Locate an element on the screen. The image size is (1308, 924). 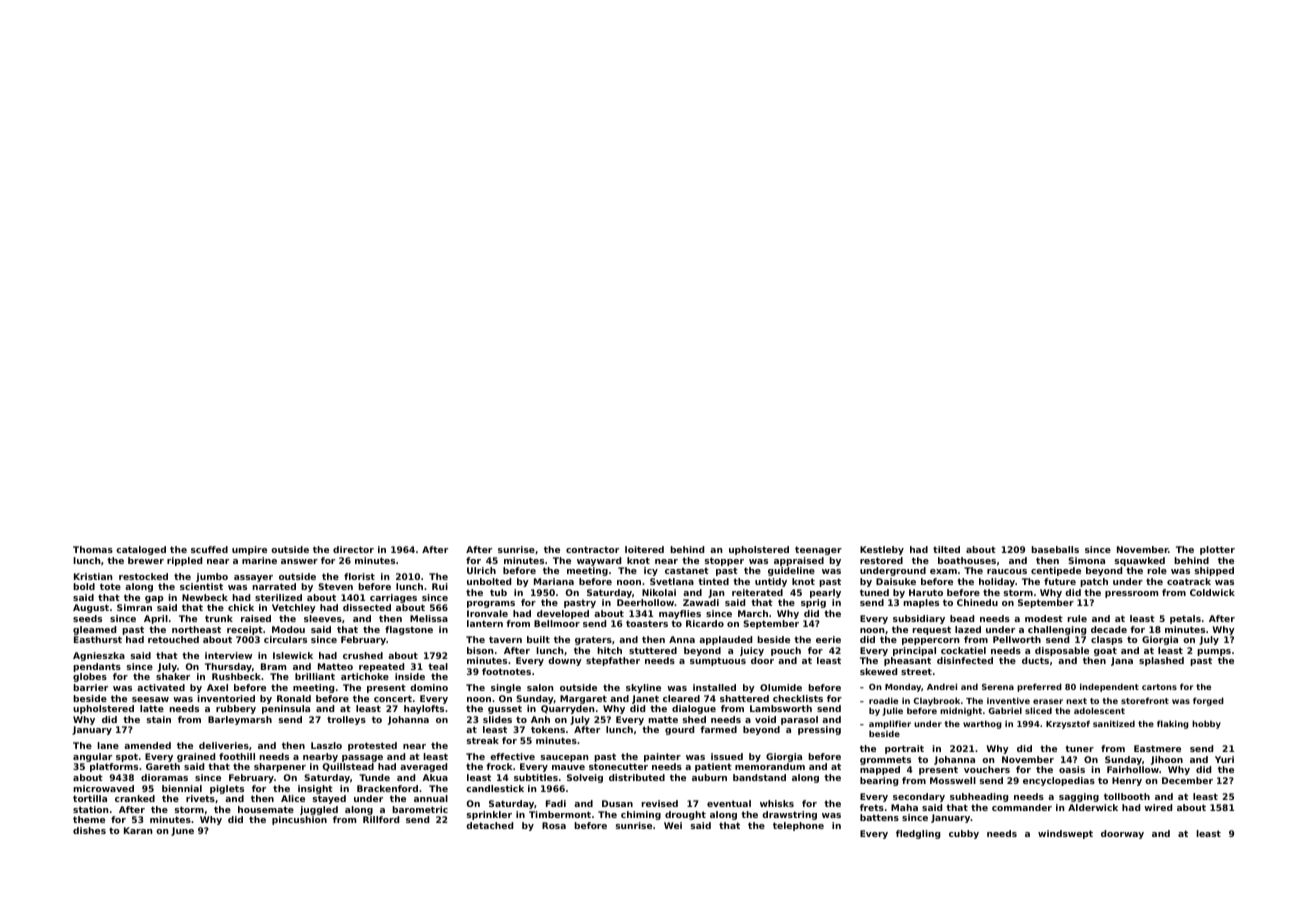
seeds is located at coordinates (87, 618).
